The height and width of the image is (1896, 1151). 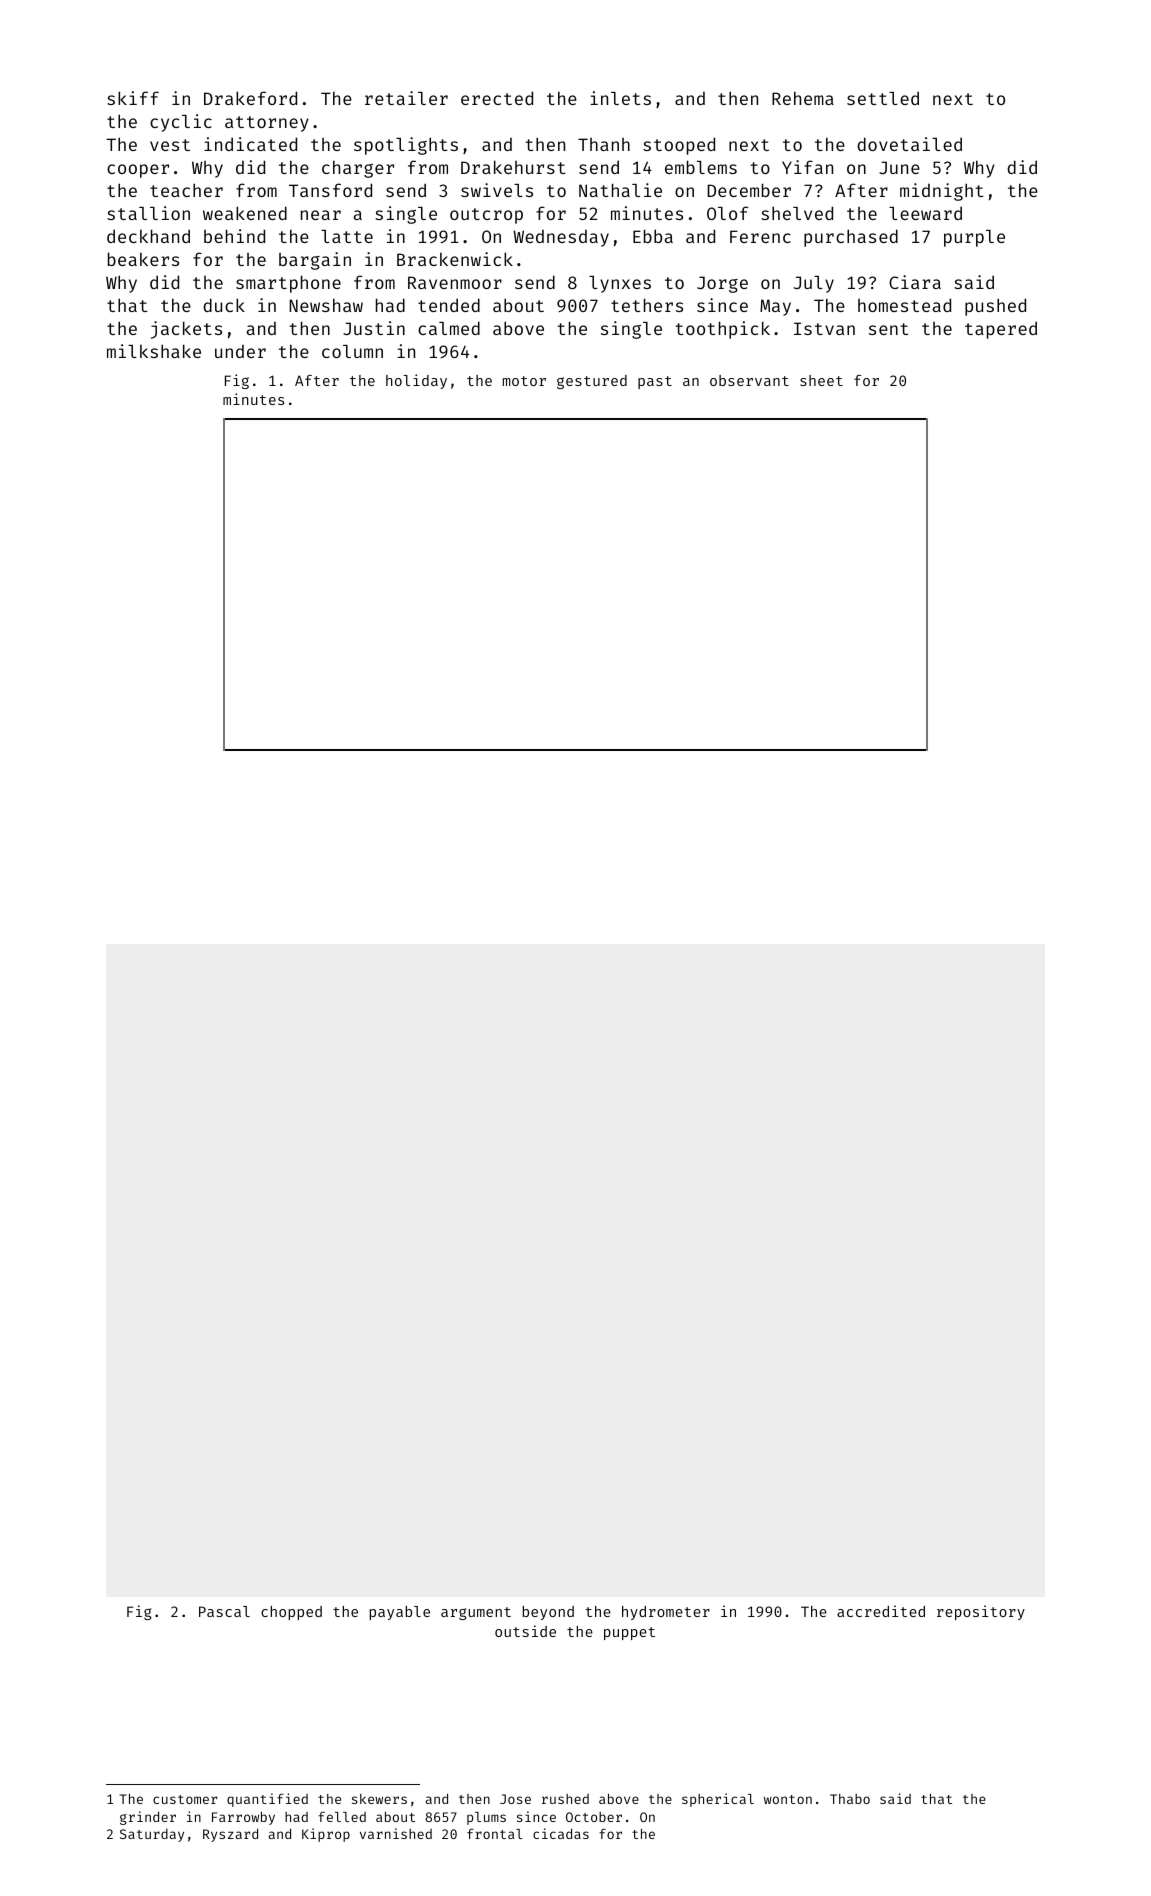 I want to click on Drakeford, so click(x=250, y=98).
